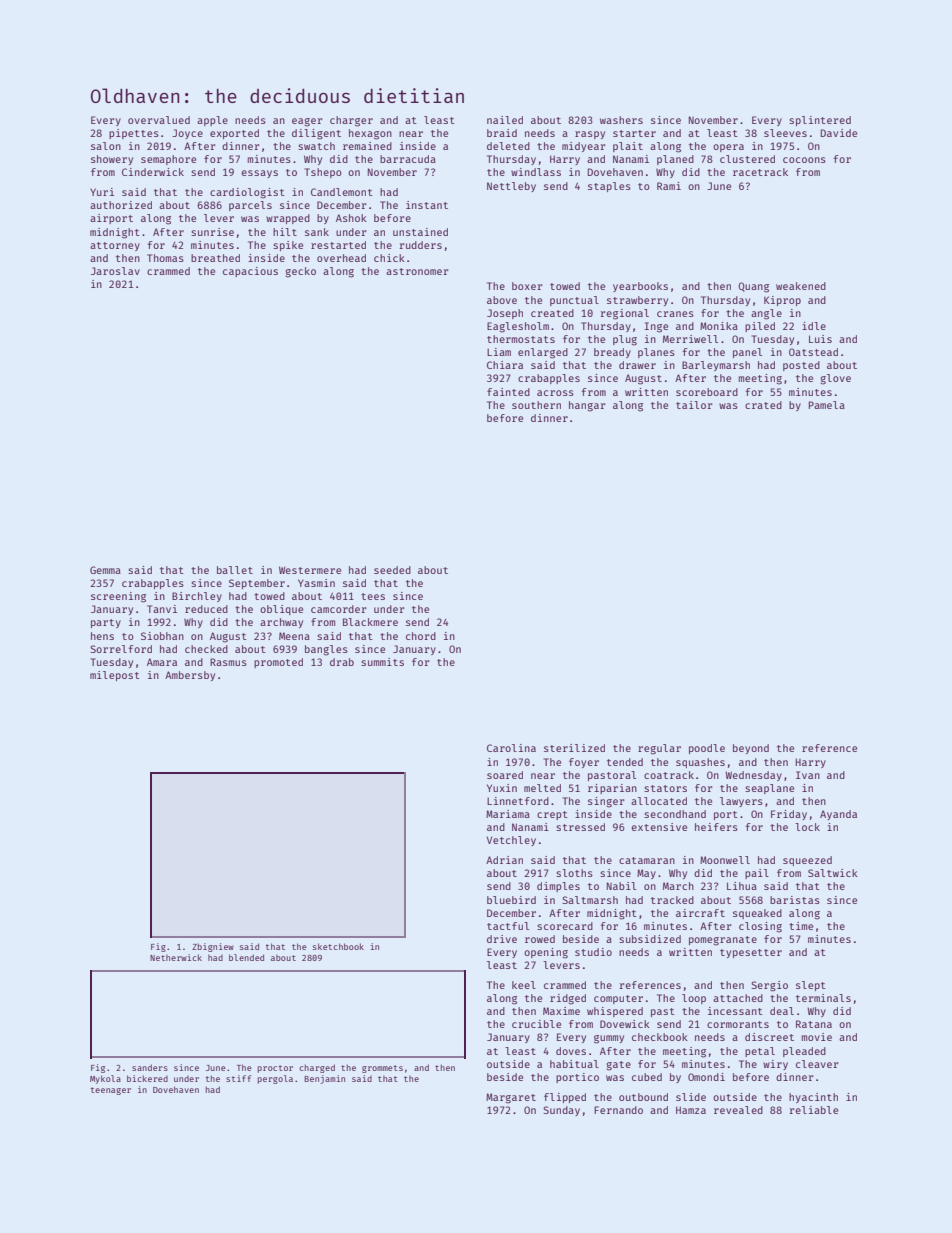 This page has height=1233, width=952. What do you see at coordinates (723, 941) in the page?
I see `pomegranate` at bounding box center [723, 941].
